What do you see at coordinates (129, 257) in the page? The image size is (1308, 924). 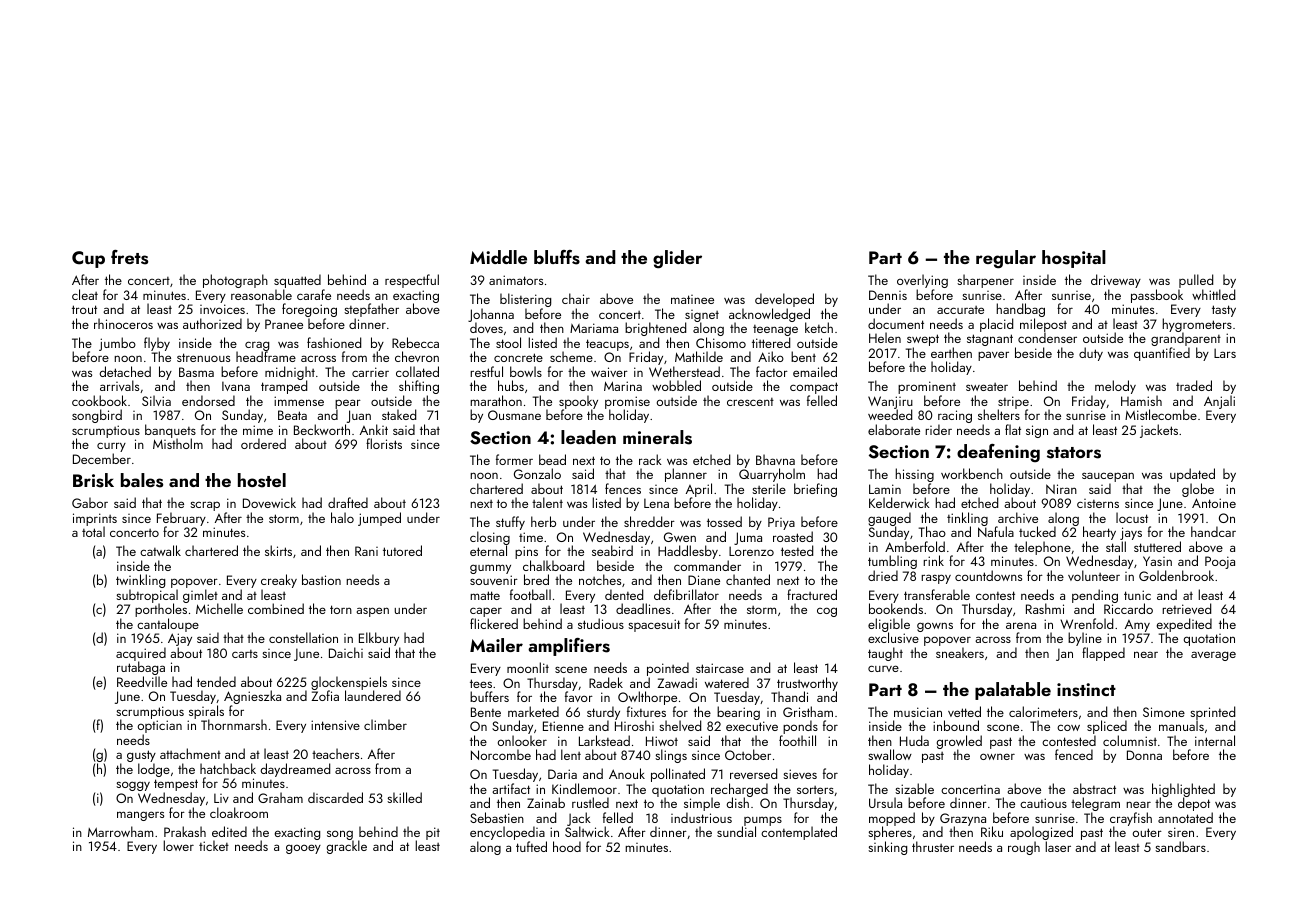 I see `frets` at bounding box center [129, 257].
